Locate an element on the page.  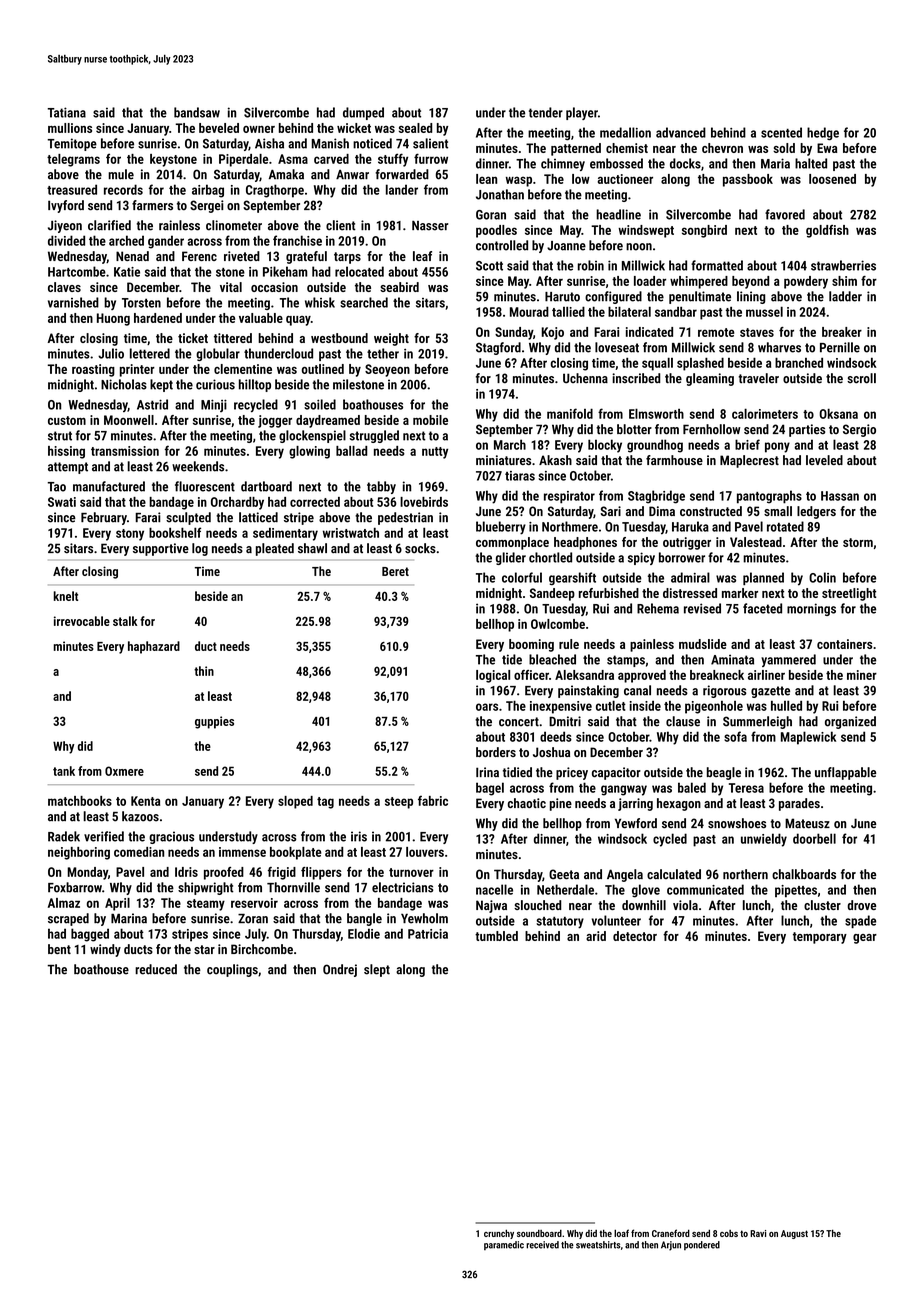
August is located at coordinates (794, 1234).
